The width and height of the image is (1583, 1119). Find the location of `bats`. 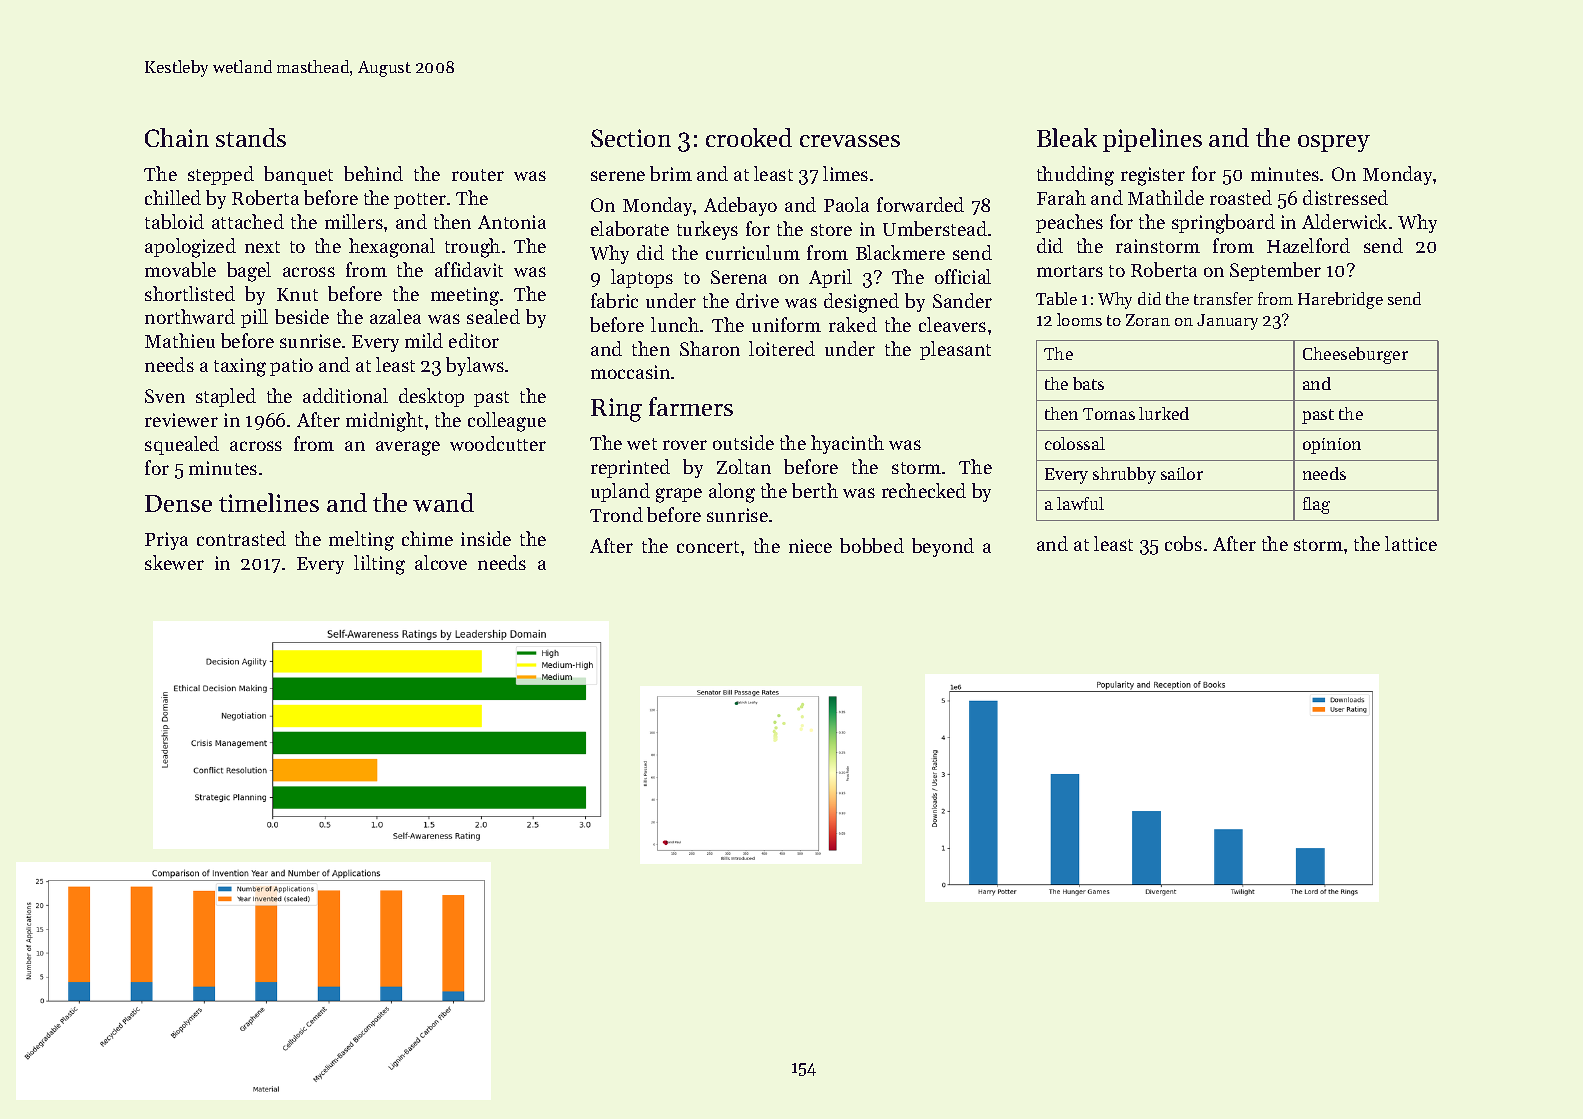

bats is located at coordinates (1088, 383).
